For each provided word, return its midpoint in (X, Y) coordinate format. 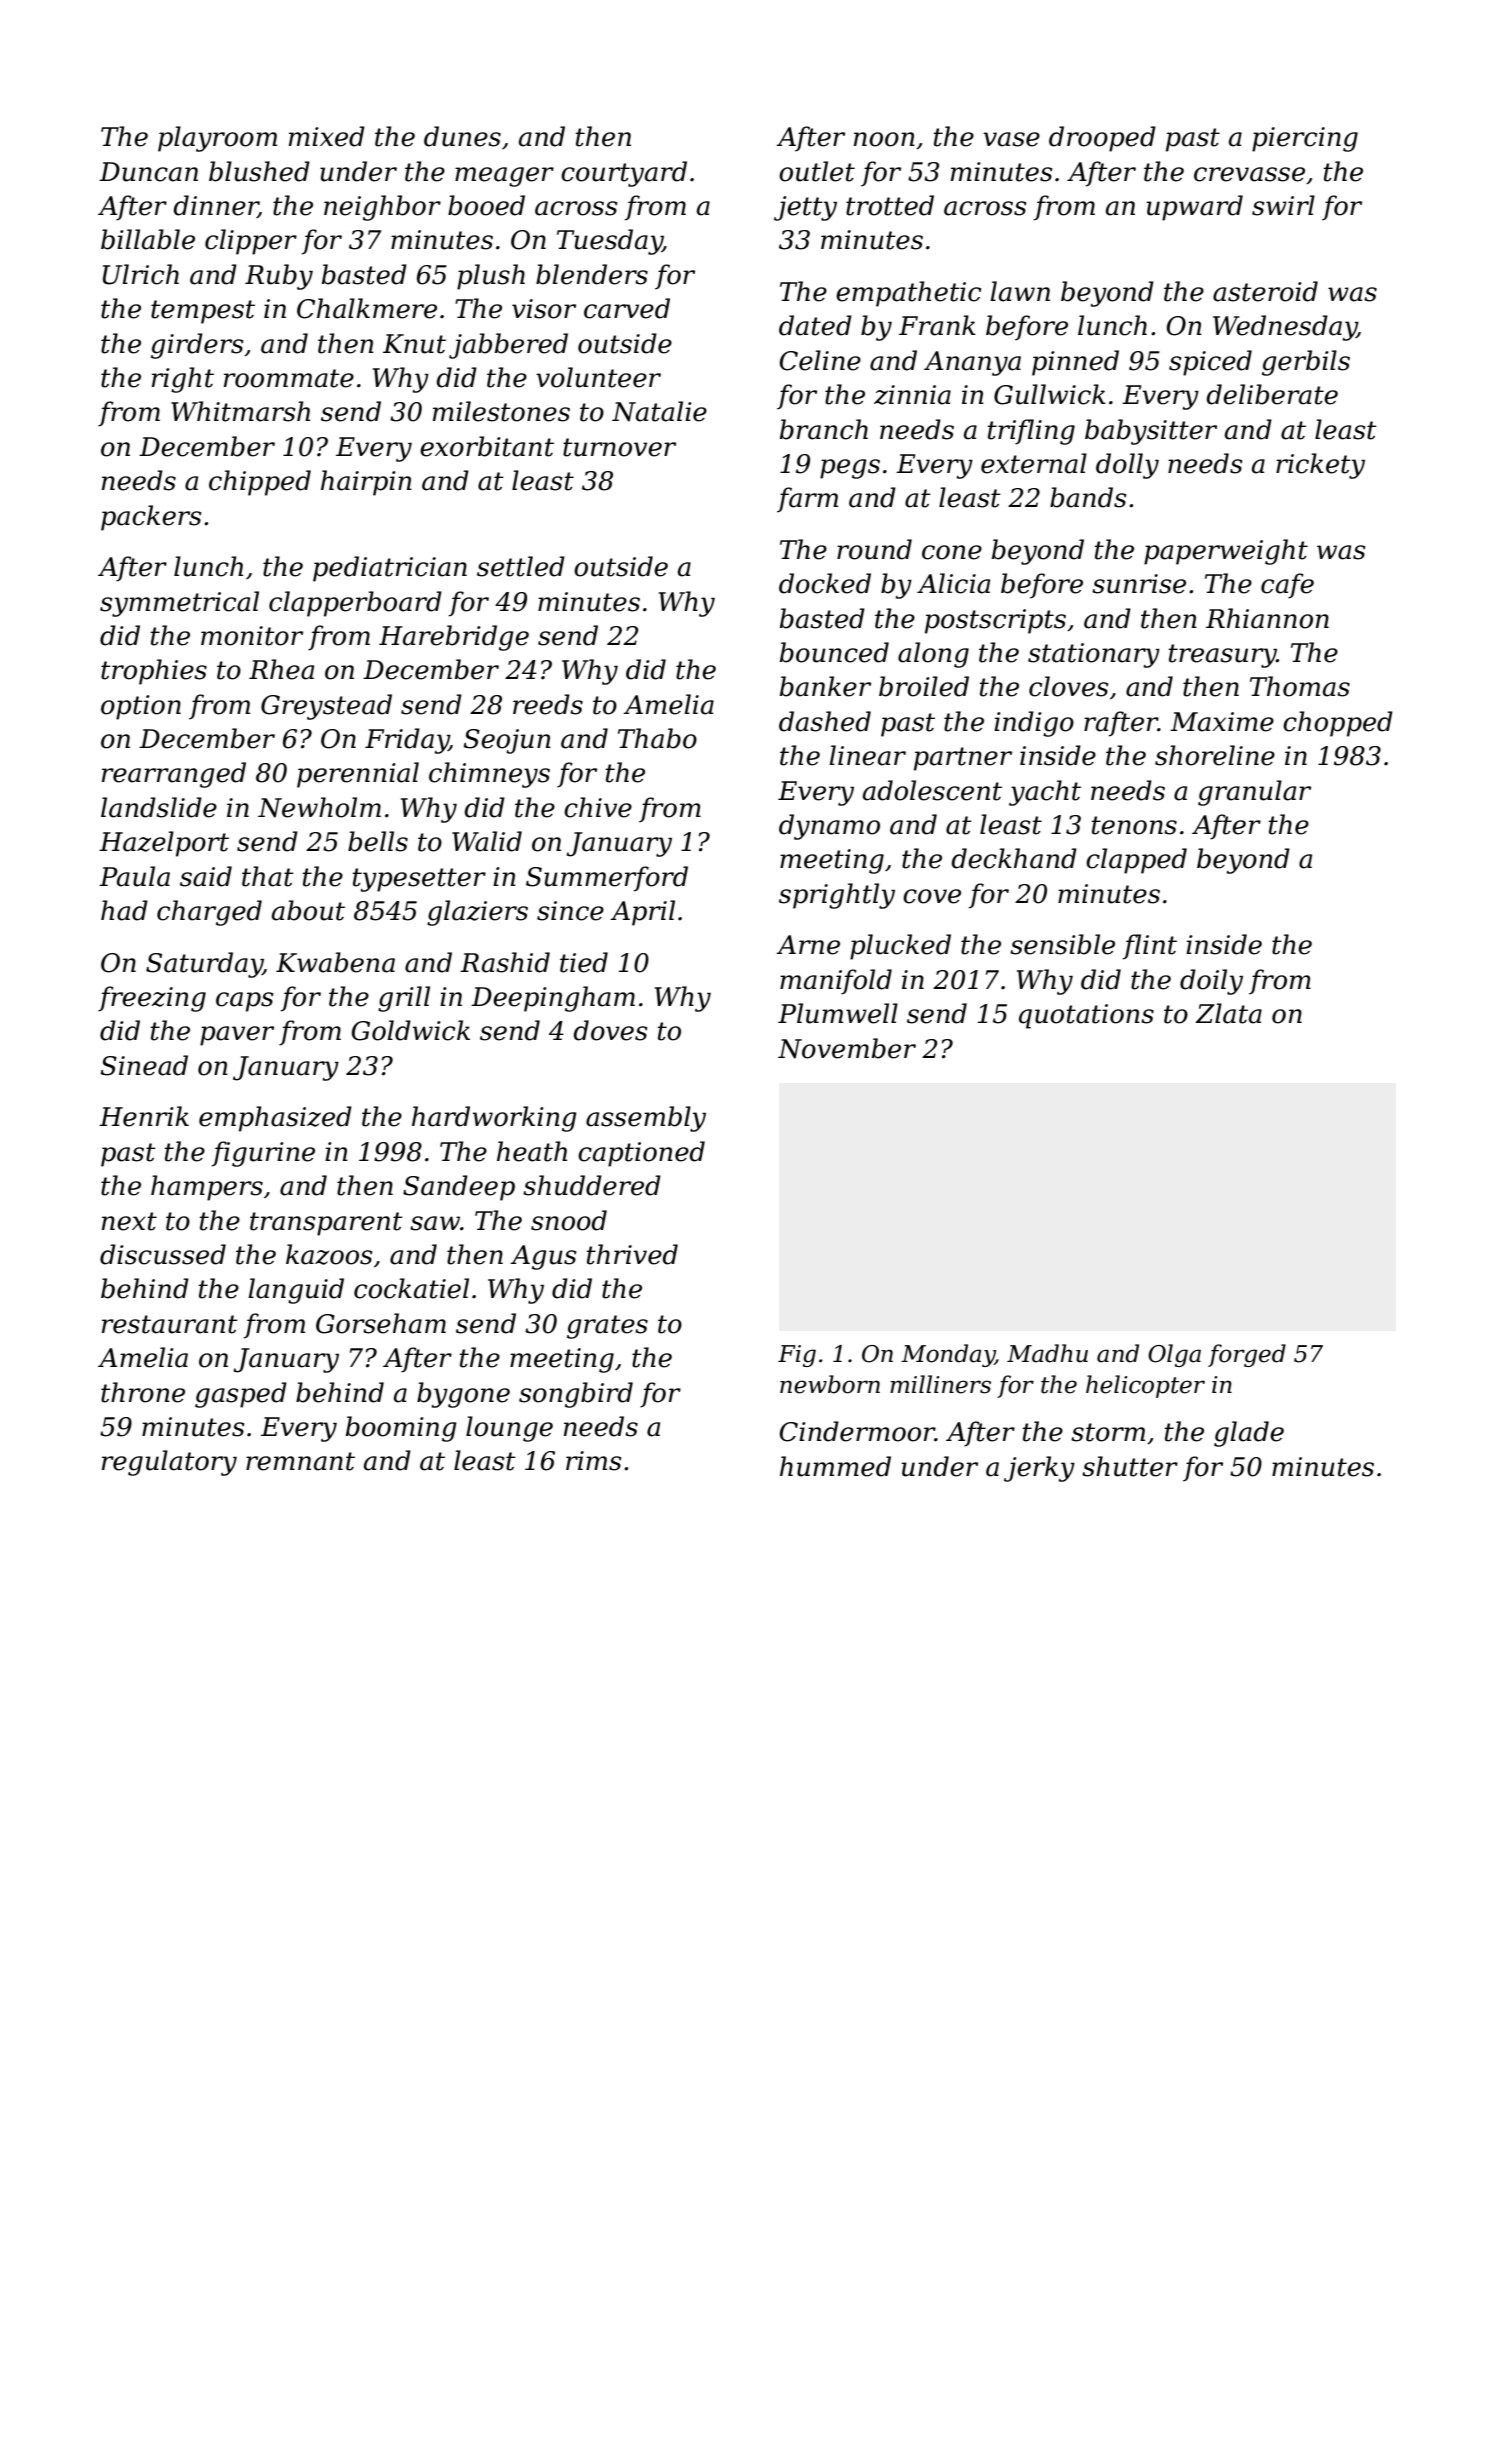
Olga (1174, 1355)
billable (148, 239)
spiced (1210, 363)
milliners (940, 1384)
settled (521, 566)
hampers (207, 1188)
